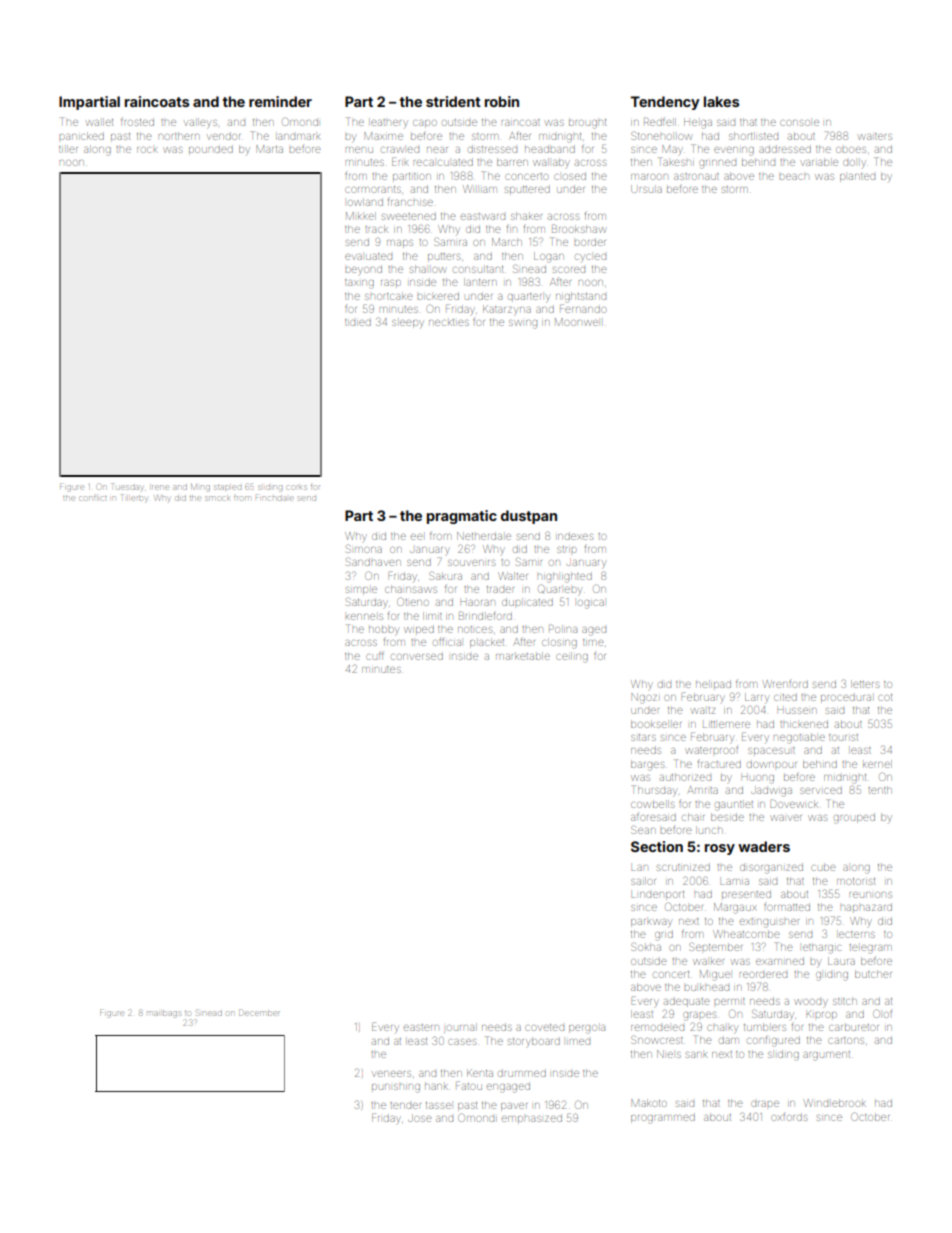 This screenshot has width=952, height=1233. Describe the element at coordinates (647, 765) in the screenshot. I see `barges` at that location.
